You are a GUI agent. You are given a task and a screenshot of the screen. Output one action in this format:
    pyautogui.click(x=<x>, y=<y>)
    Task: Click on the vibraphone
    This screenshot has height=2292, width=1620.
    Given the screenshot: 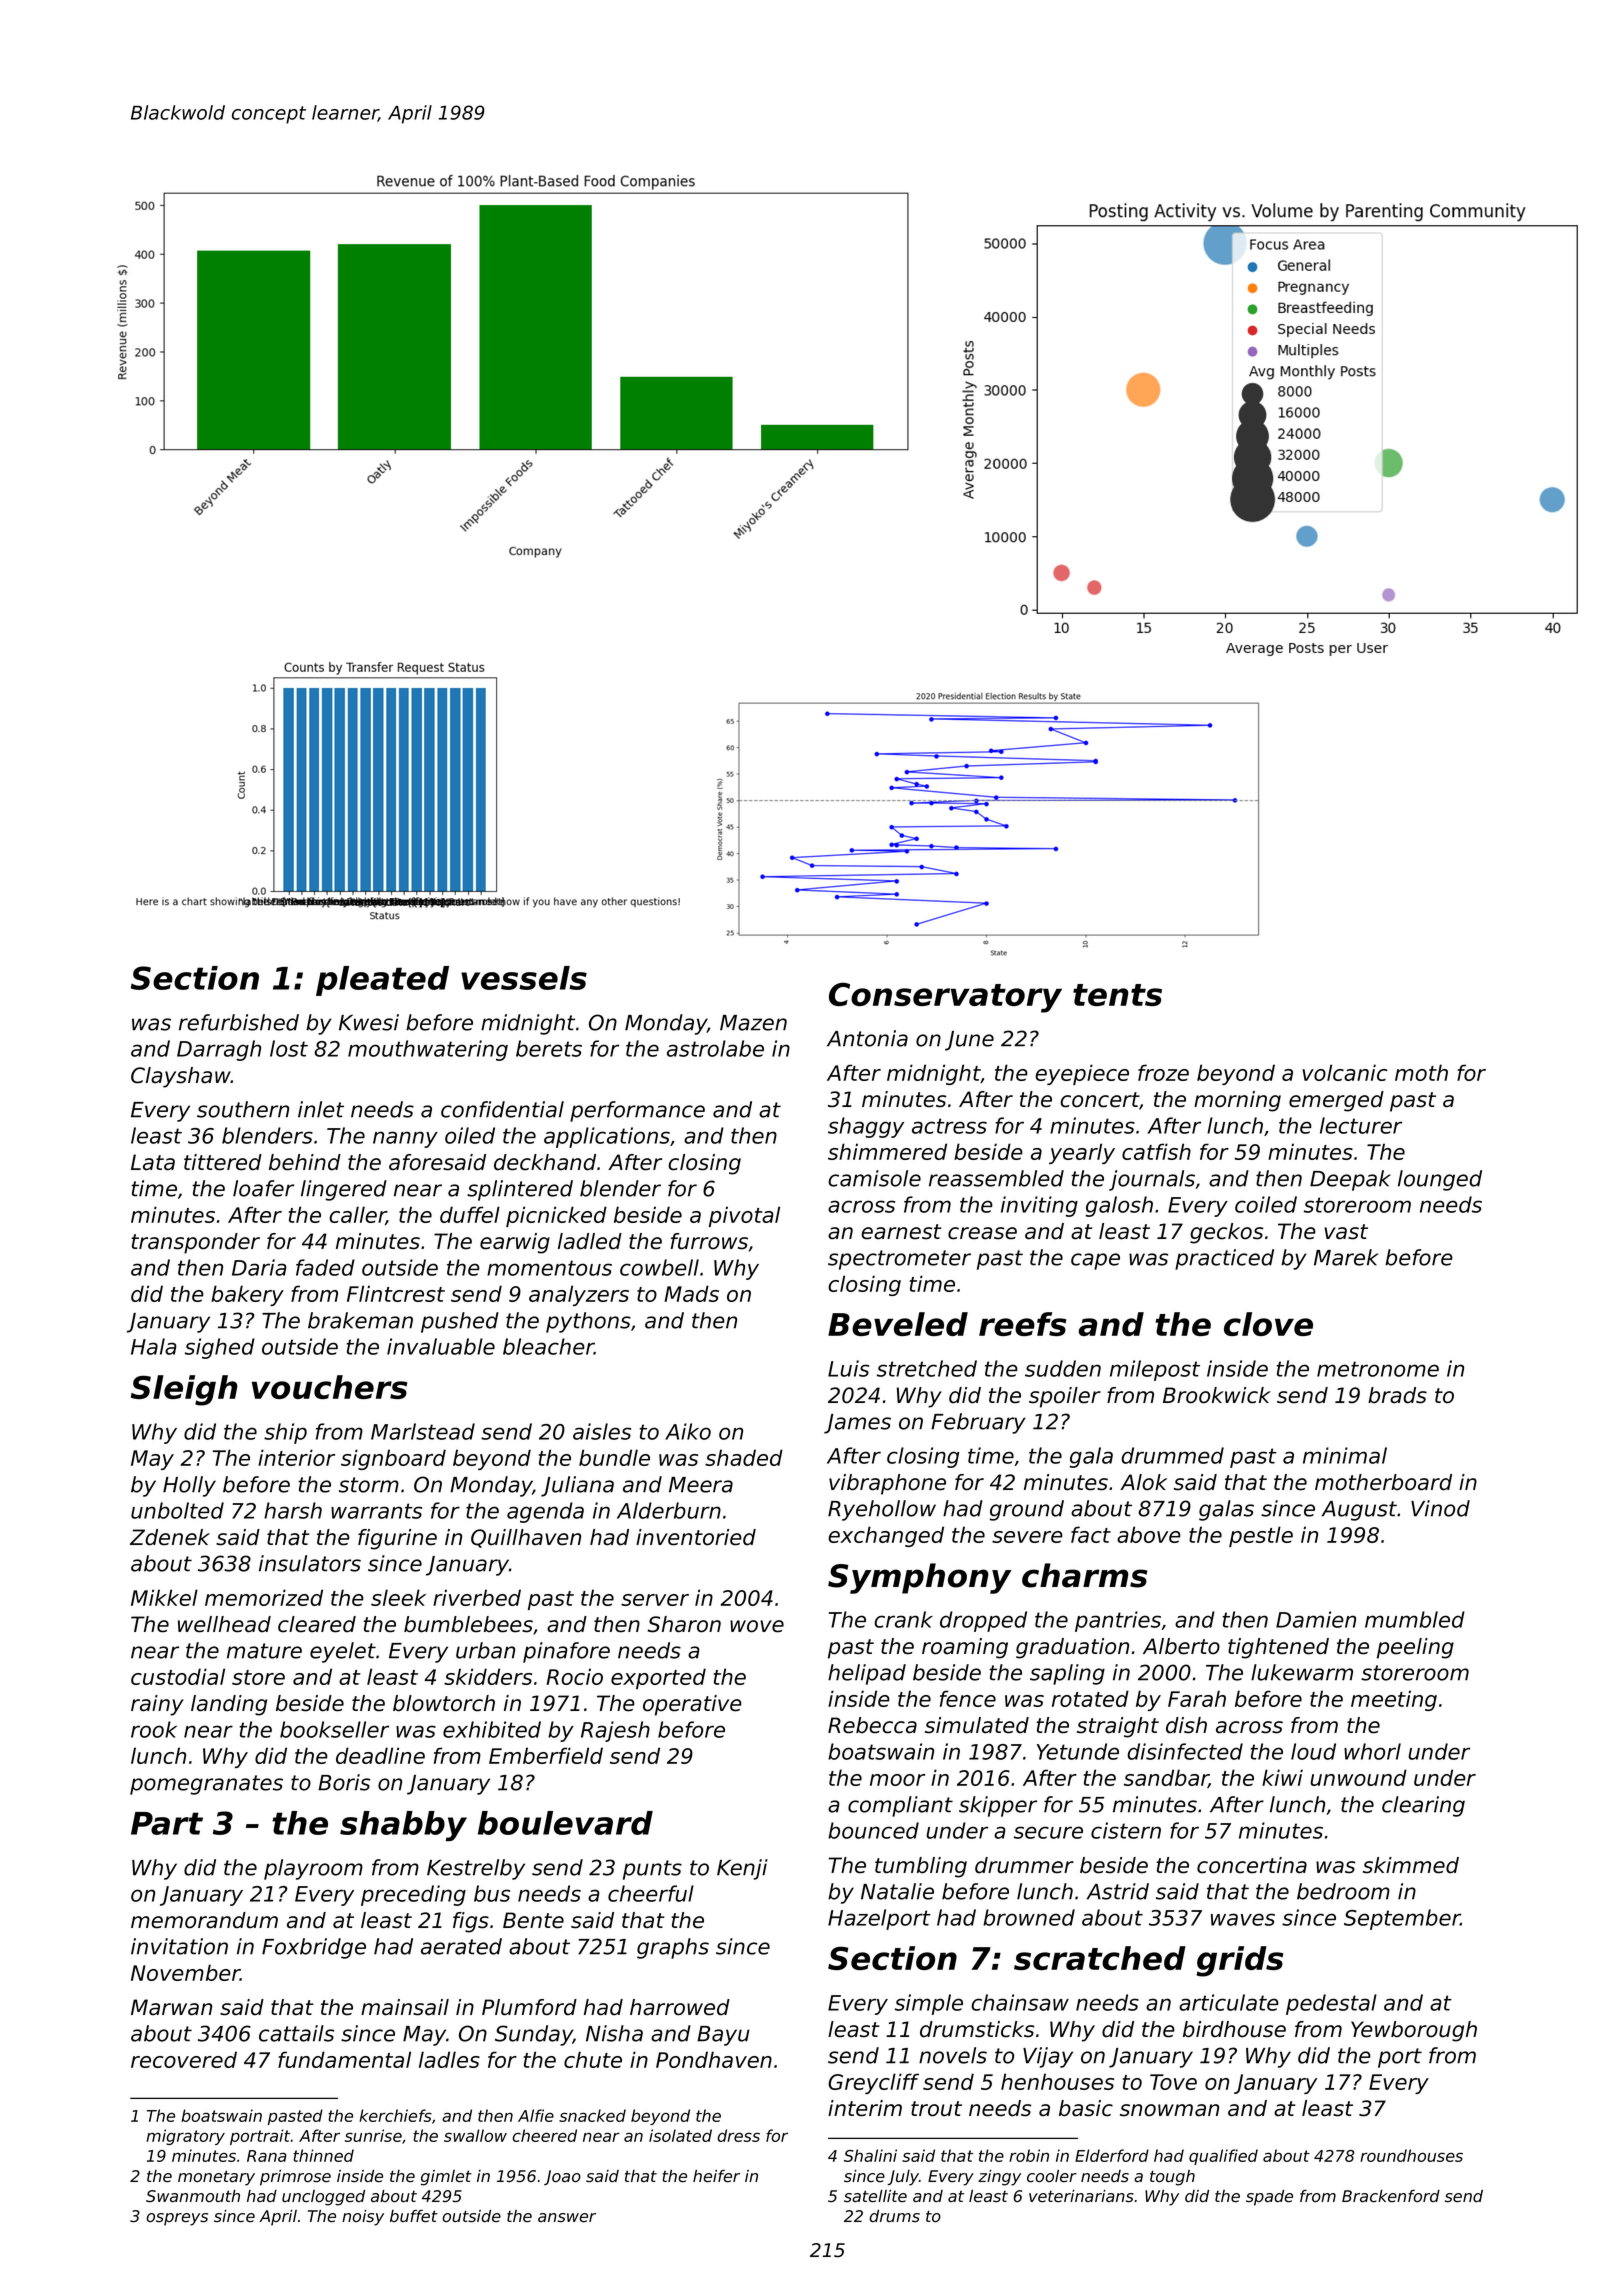 What is the action you would take?
    pyautogui.click(x=887, y=1484)
